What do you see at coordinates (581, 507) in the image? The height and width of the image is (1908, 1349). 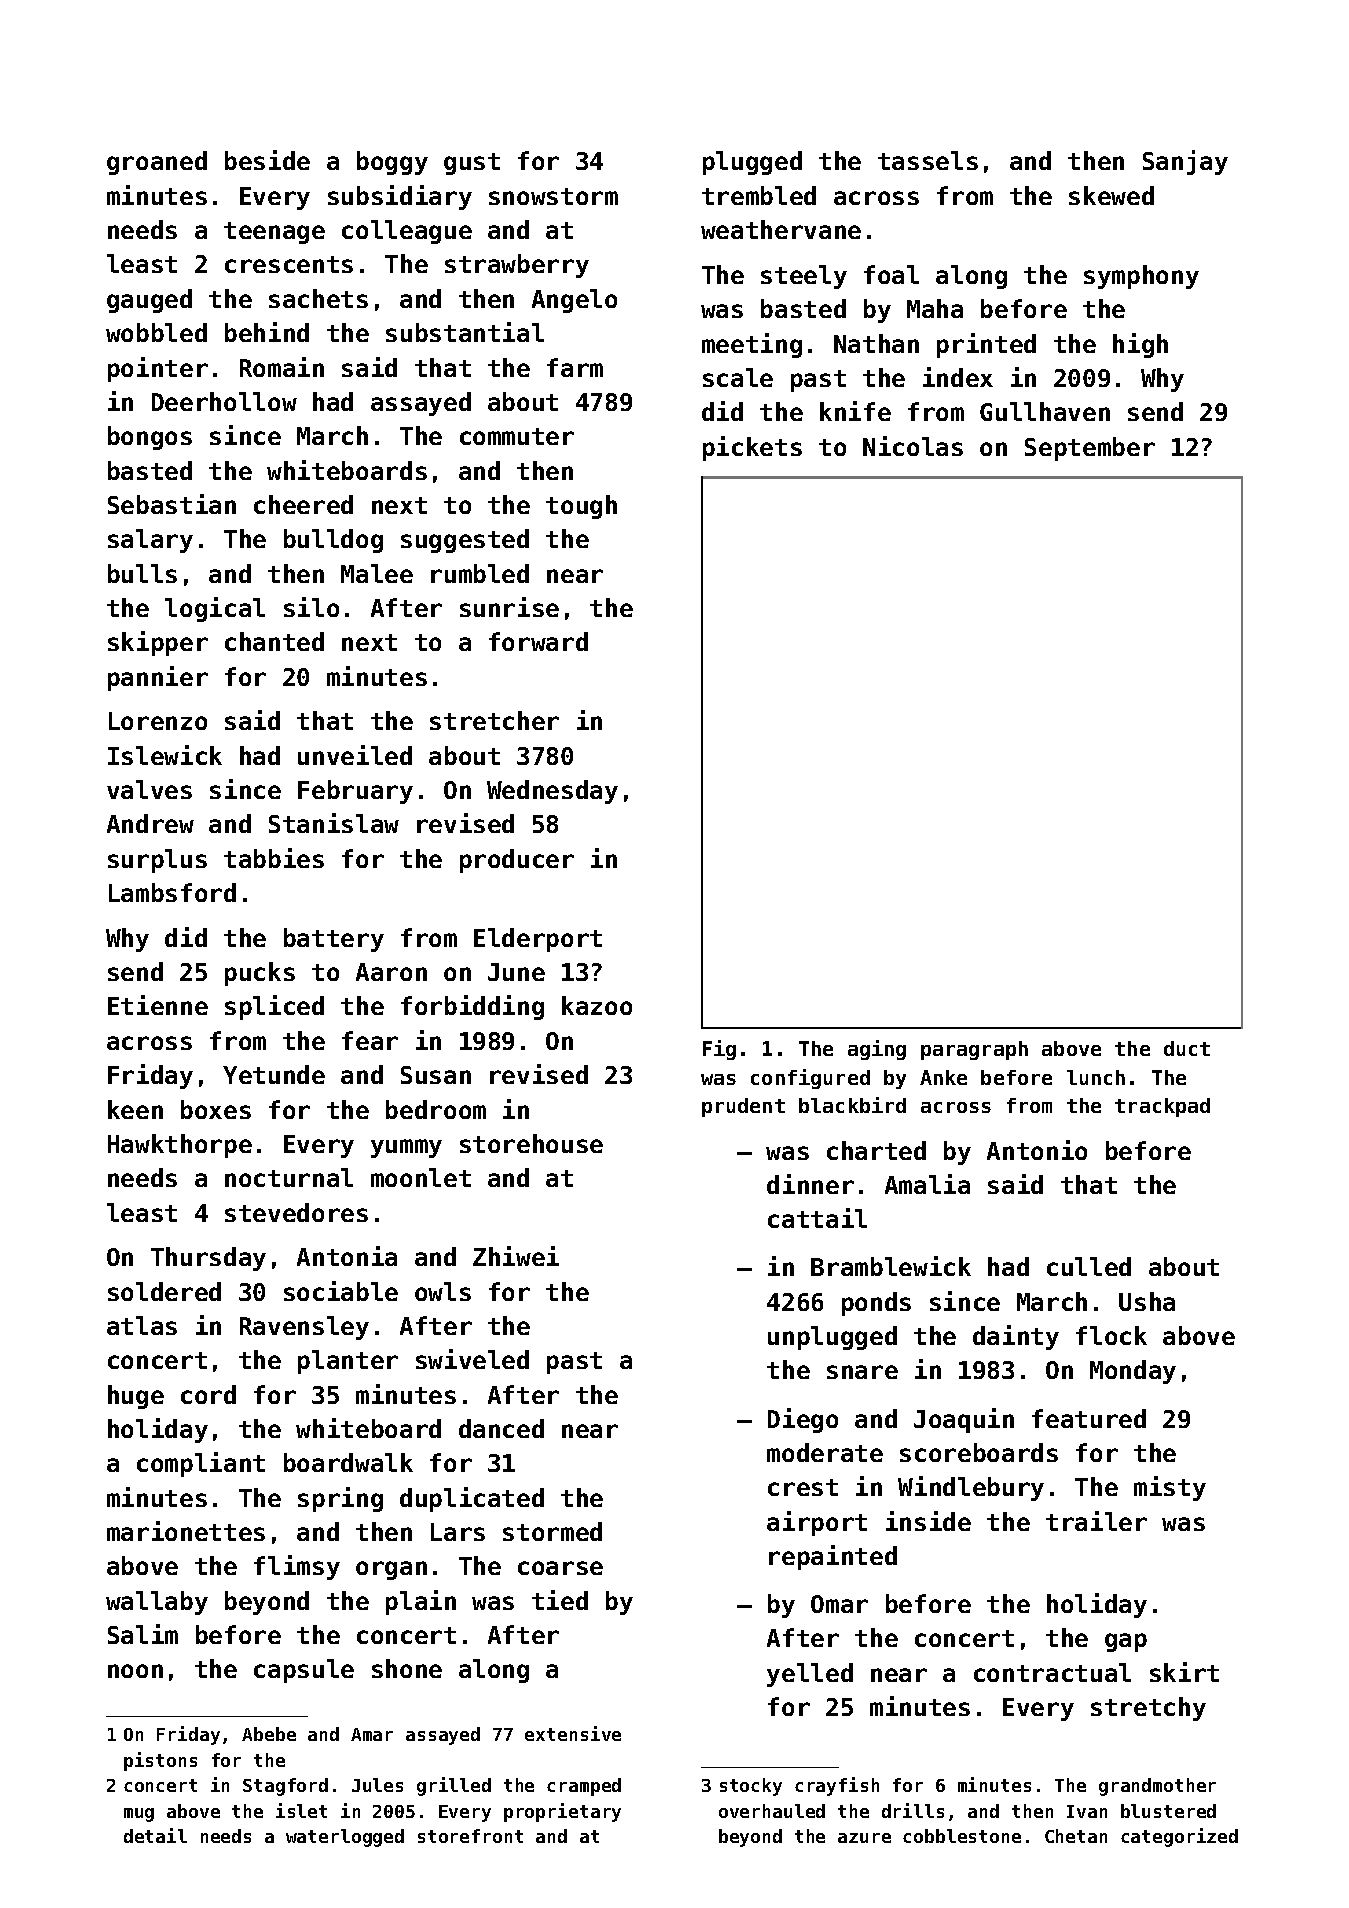 I see `tough` at bounding box center [581, 507].
